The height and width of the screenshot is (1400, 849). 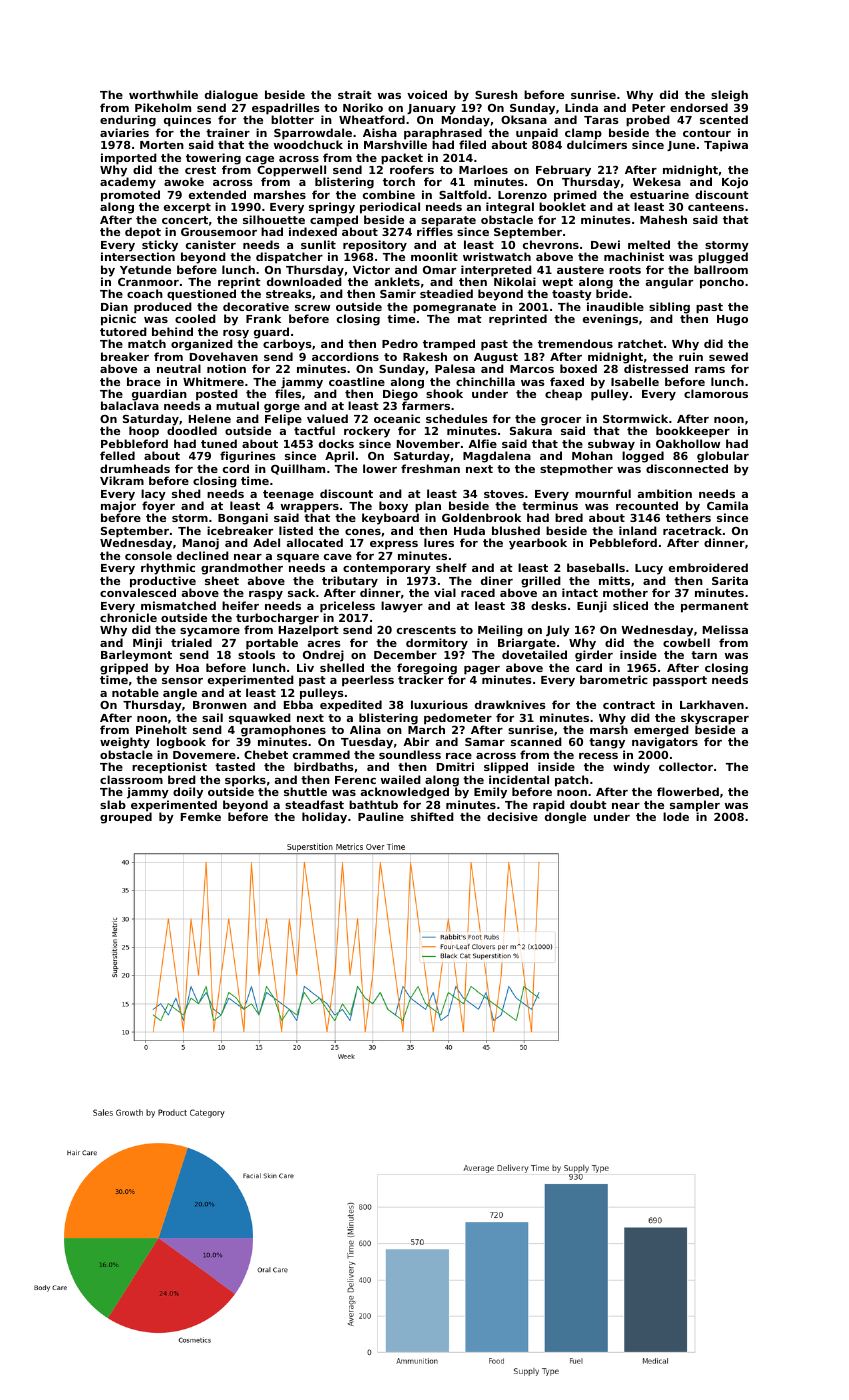 What do you see at coordinates (231, 96) in the screenshot?
I see `dialogue` at bounding box center [231, 96].
